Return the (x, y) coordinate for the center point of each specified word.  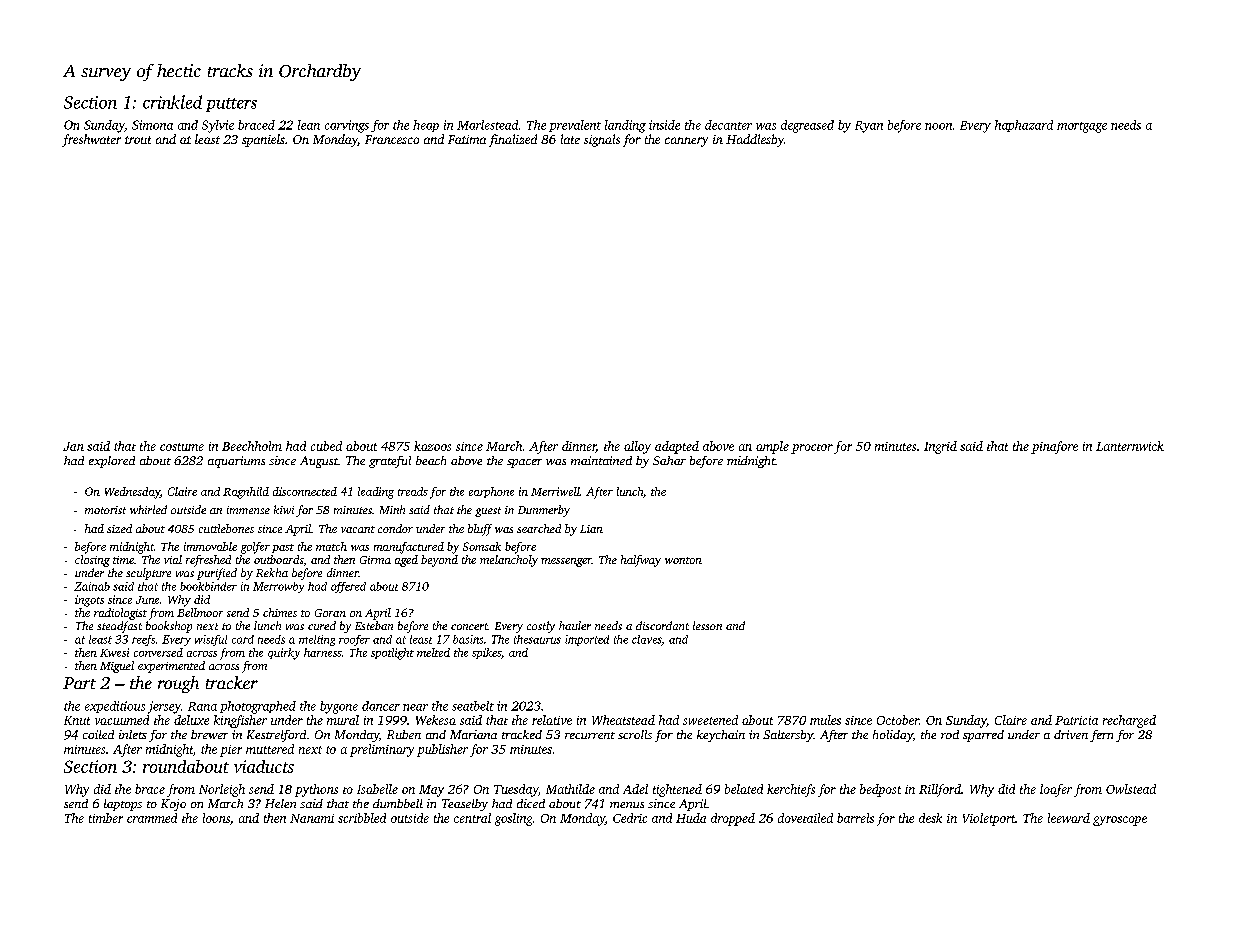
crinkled (172, 102)
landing (625, 126)
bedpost (880, 790)
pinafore (1054, 447)
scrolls (635, 734)
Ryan (869, 127)
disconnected (305, 491)
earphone (491, 492)
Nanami (312, 818)
